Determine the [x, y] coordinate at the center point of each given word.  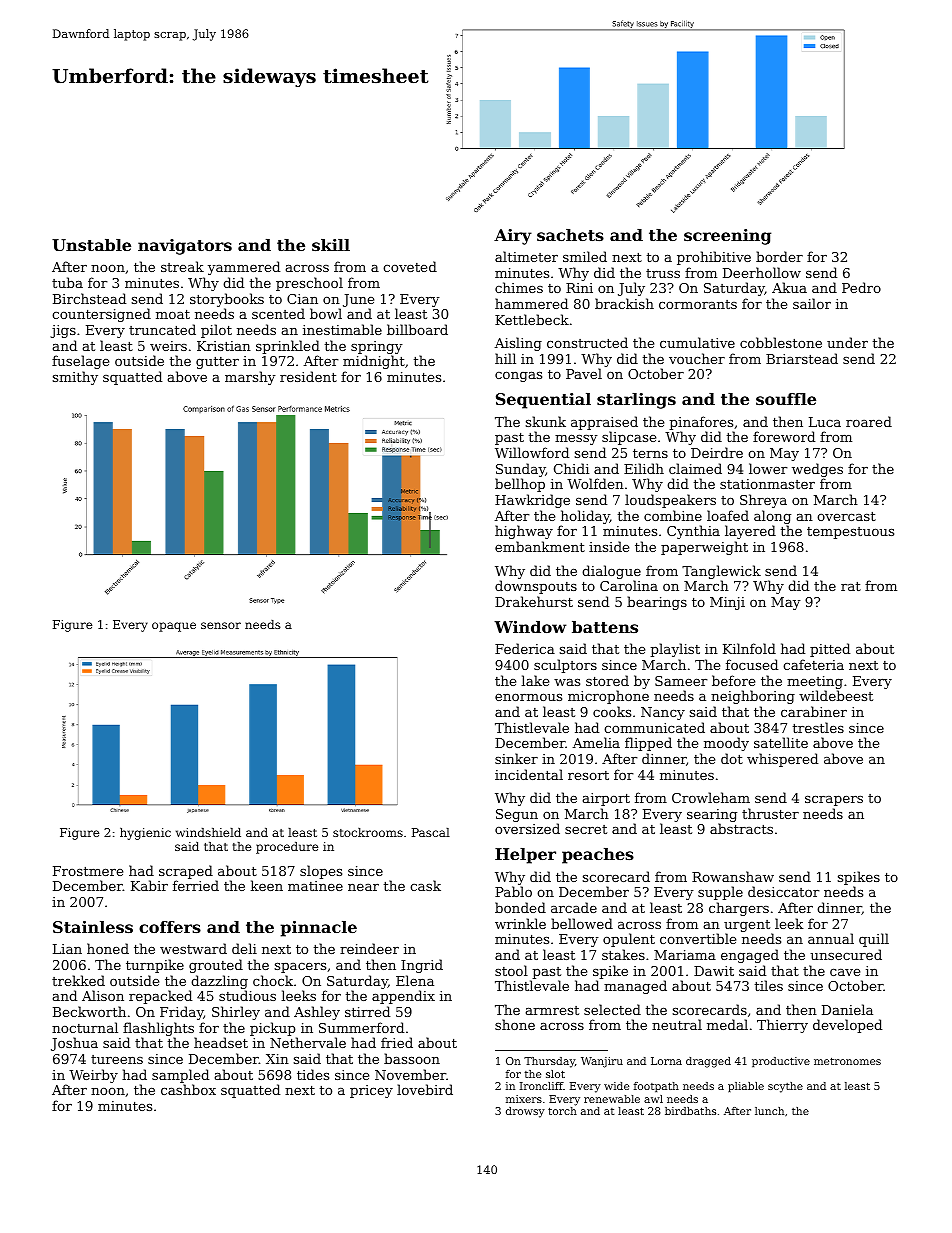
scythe [785, 1087]
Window [530, 627]
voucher [697, 358]
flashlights [158, 1029]
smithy [75, 378]
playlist [675, 650]
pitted [830, 650]
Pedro [861, 287]
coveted [410, 266]
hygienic [145, 834]
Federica [525, 648]
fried [397, 1042]
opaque [174, 627]
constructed [587, 342]
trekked [78, 980]
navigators [185, 247]
